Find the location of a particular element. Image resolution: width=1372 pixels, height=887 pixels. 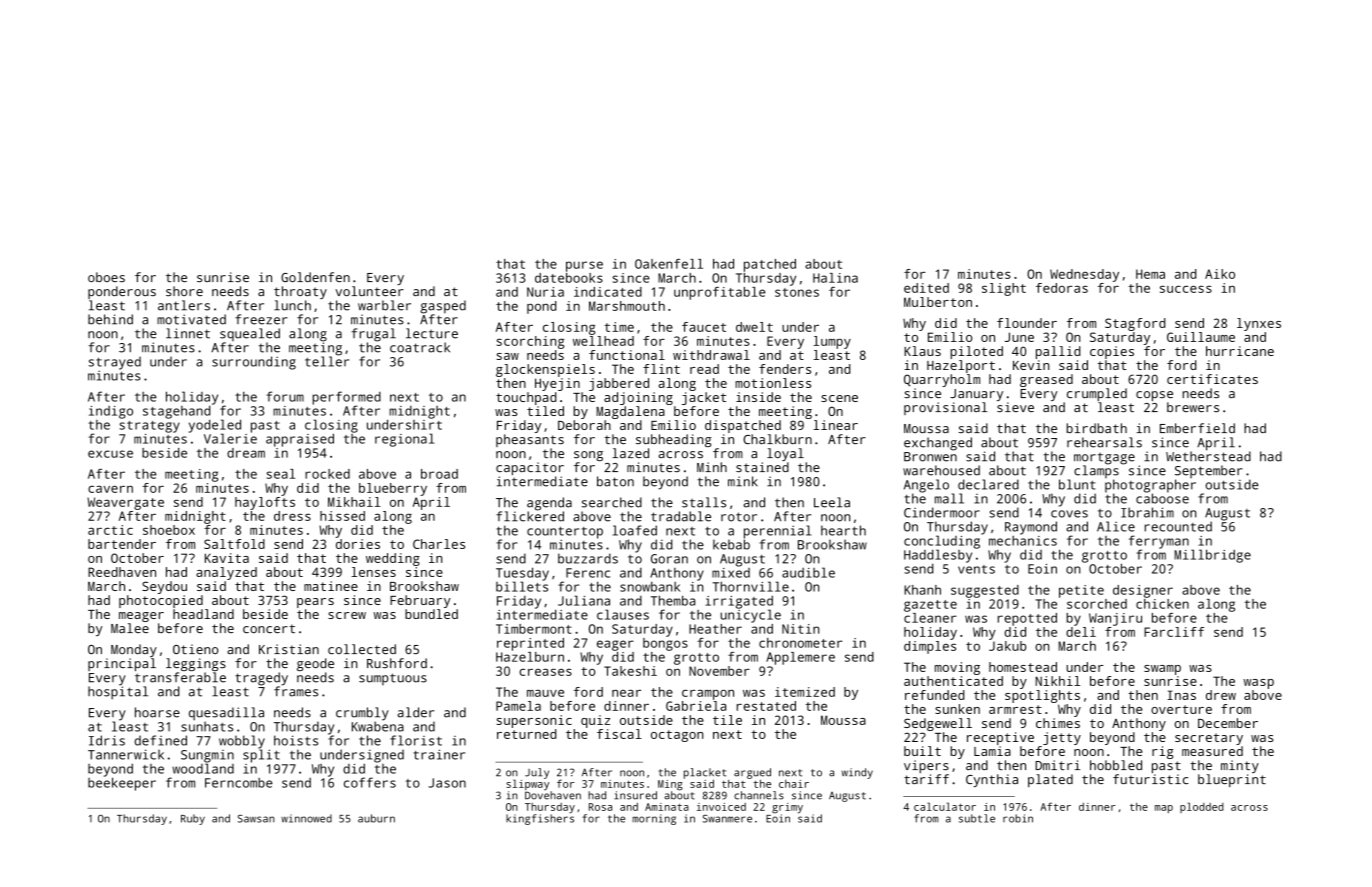

strayed is located at coordinates (115, 363).
